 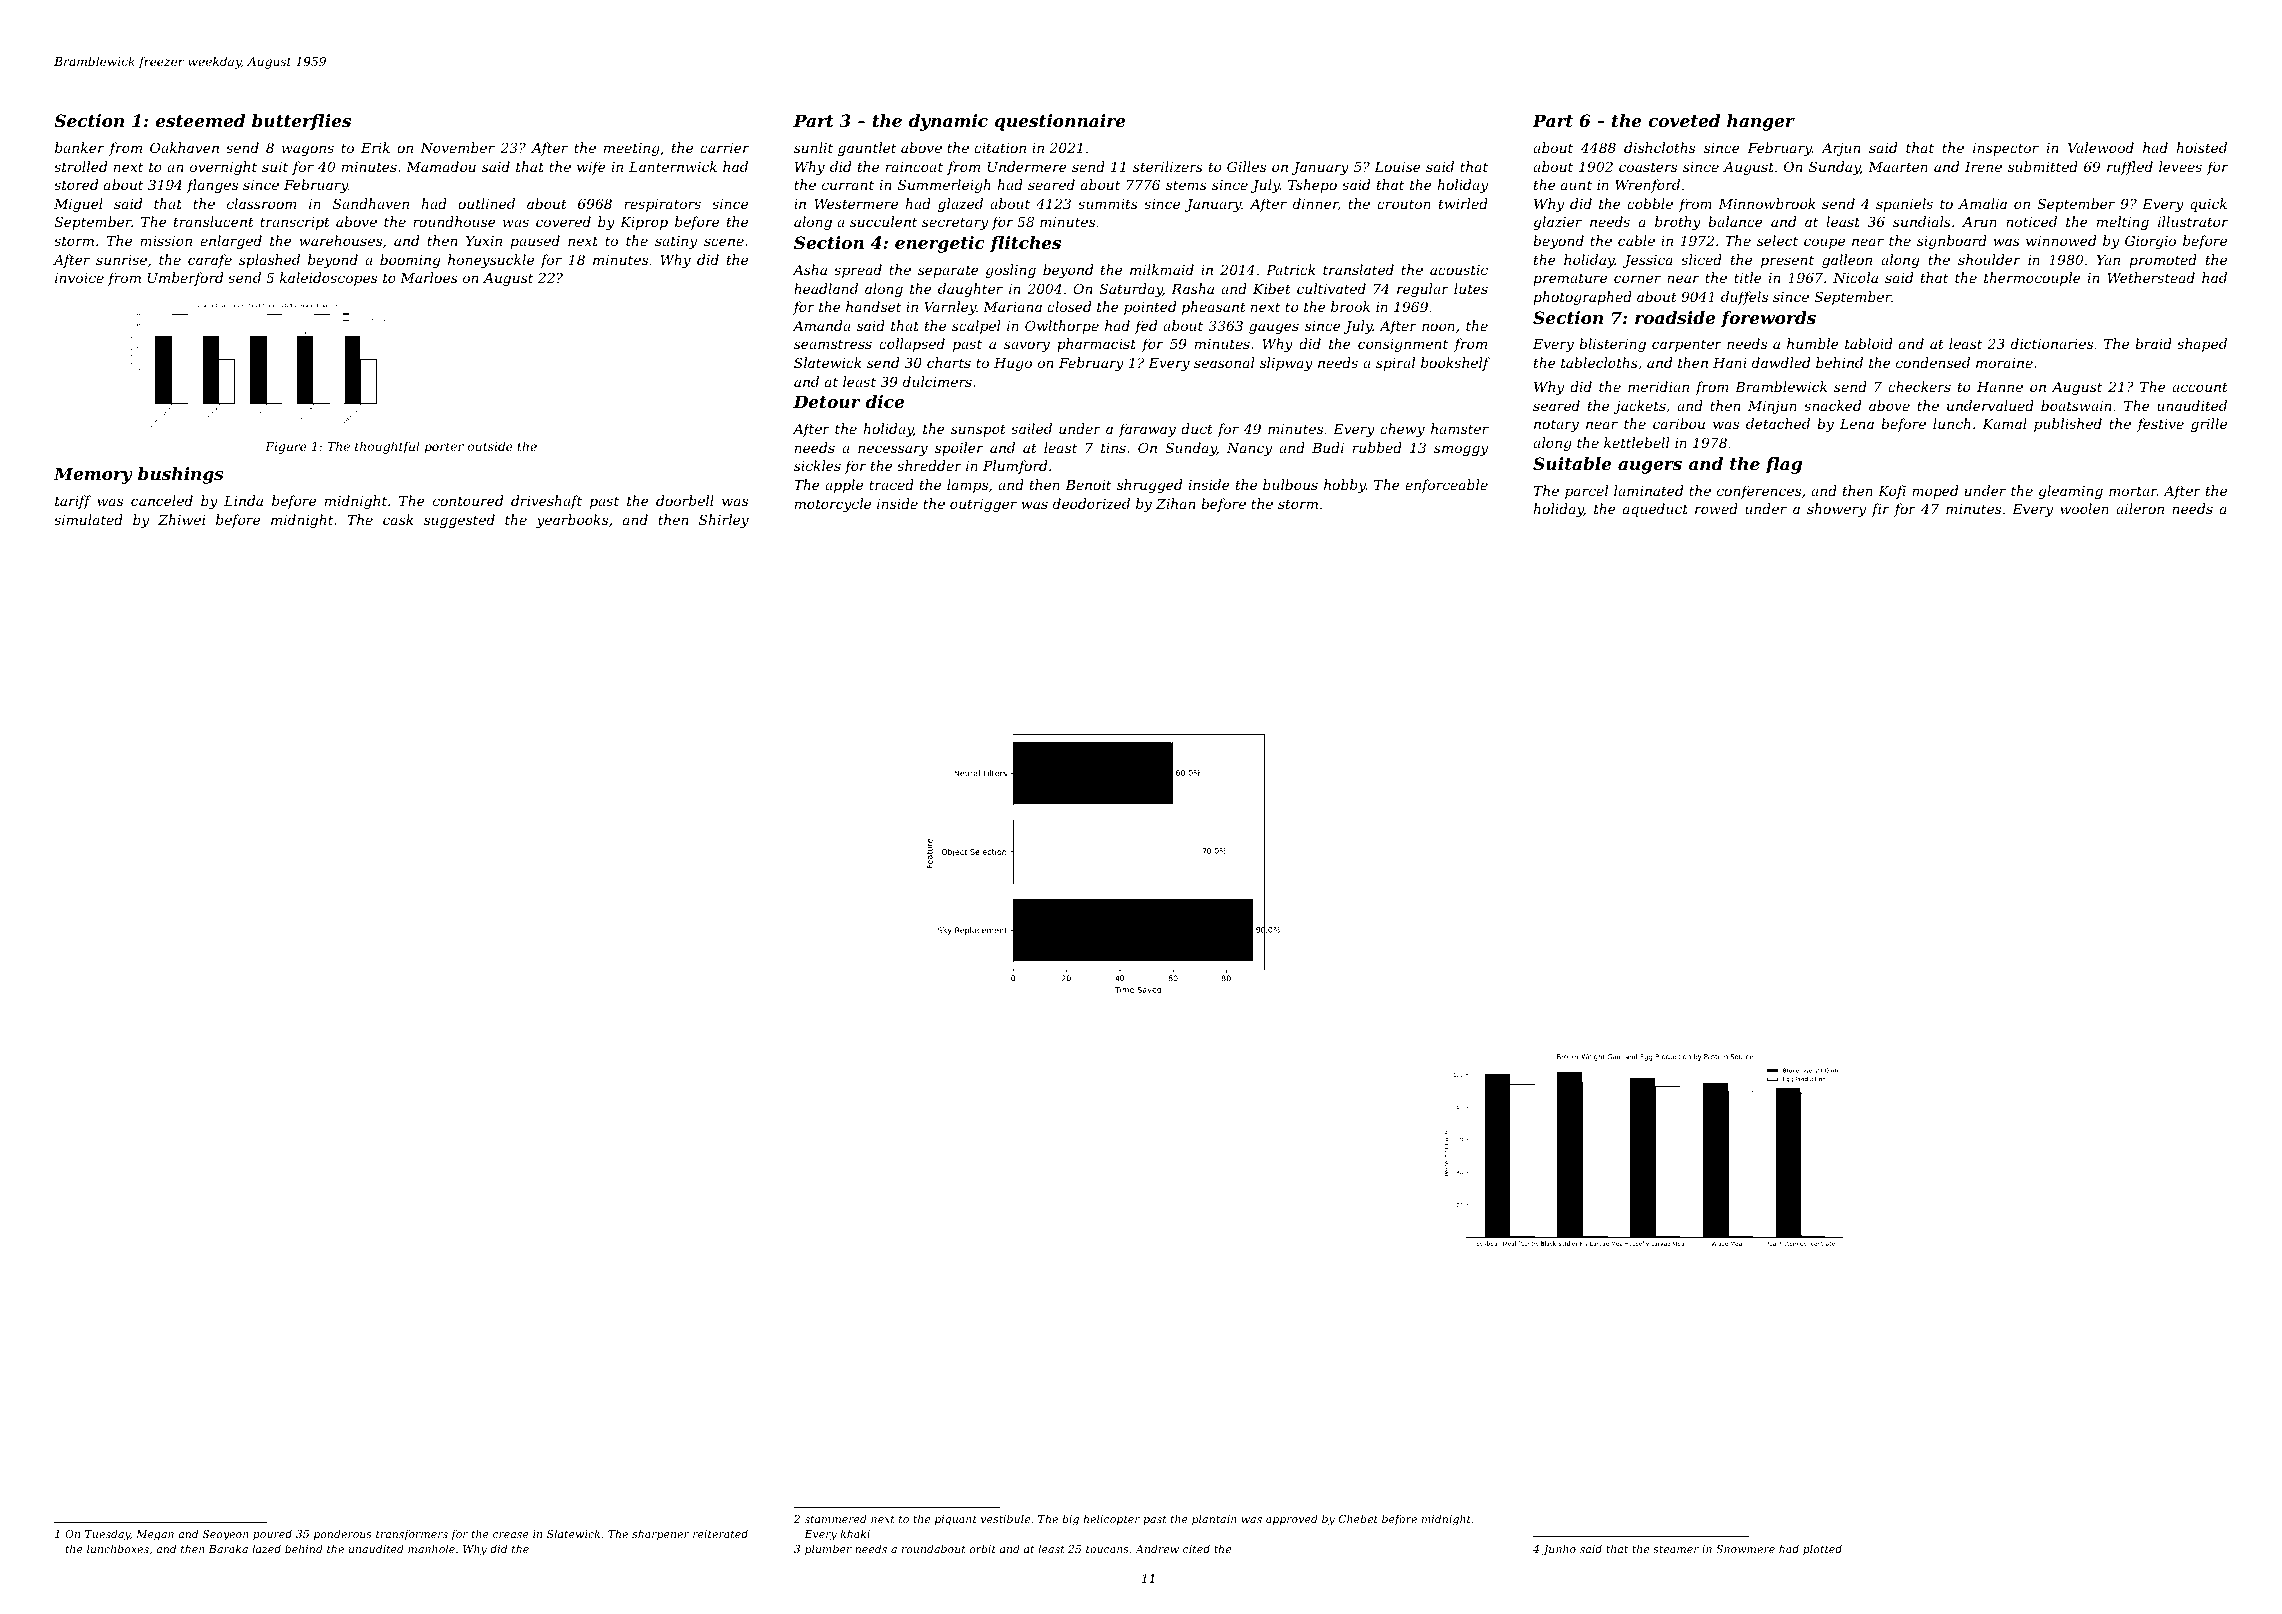 I want to click on Zhiwei, so click(x=181, y=519).
